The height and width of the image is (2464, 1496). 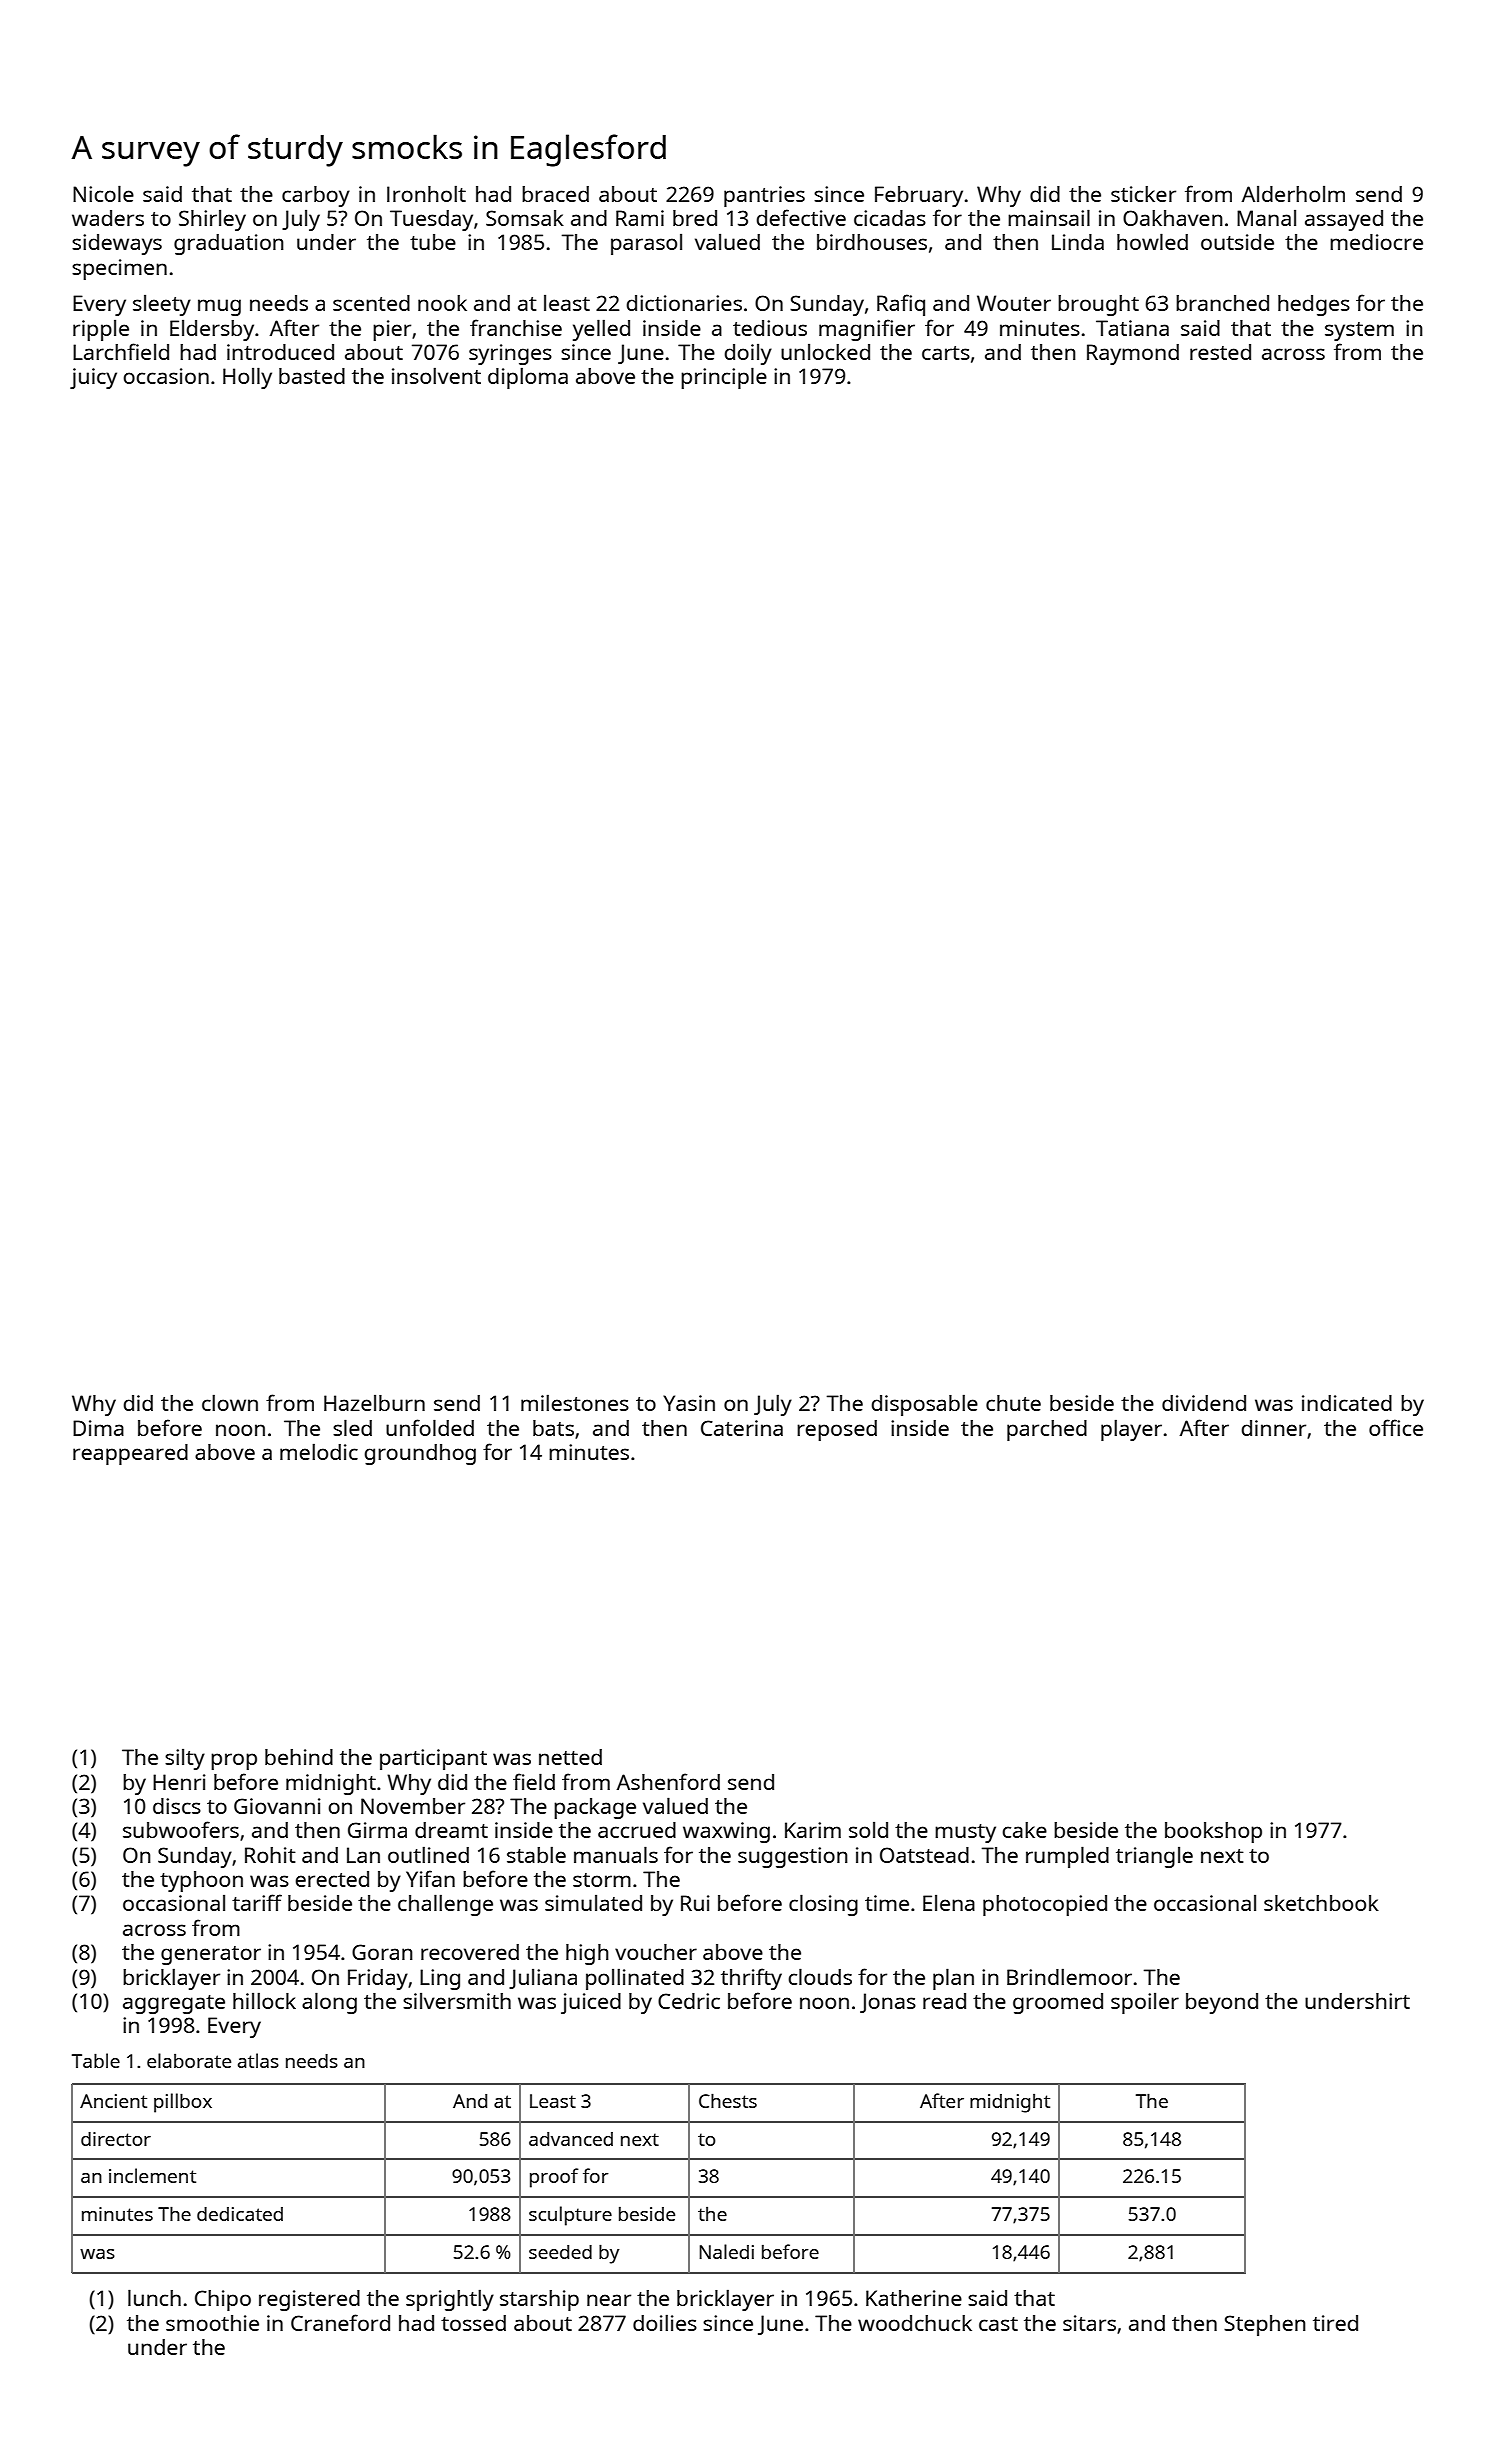 What do you see at coordinates (230, 1402) in the image?
I see `clown` at bounding box center [230, 1402].
